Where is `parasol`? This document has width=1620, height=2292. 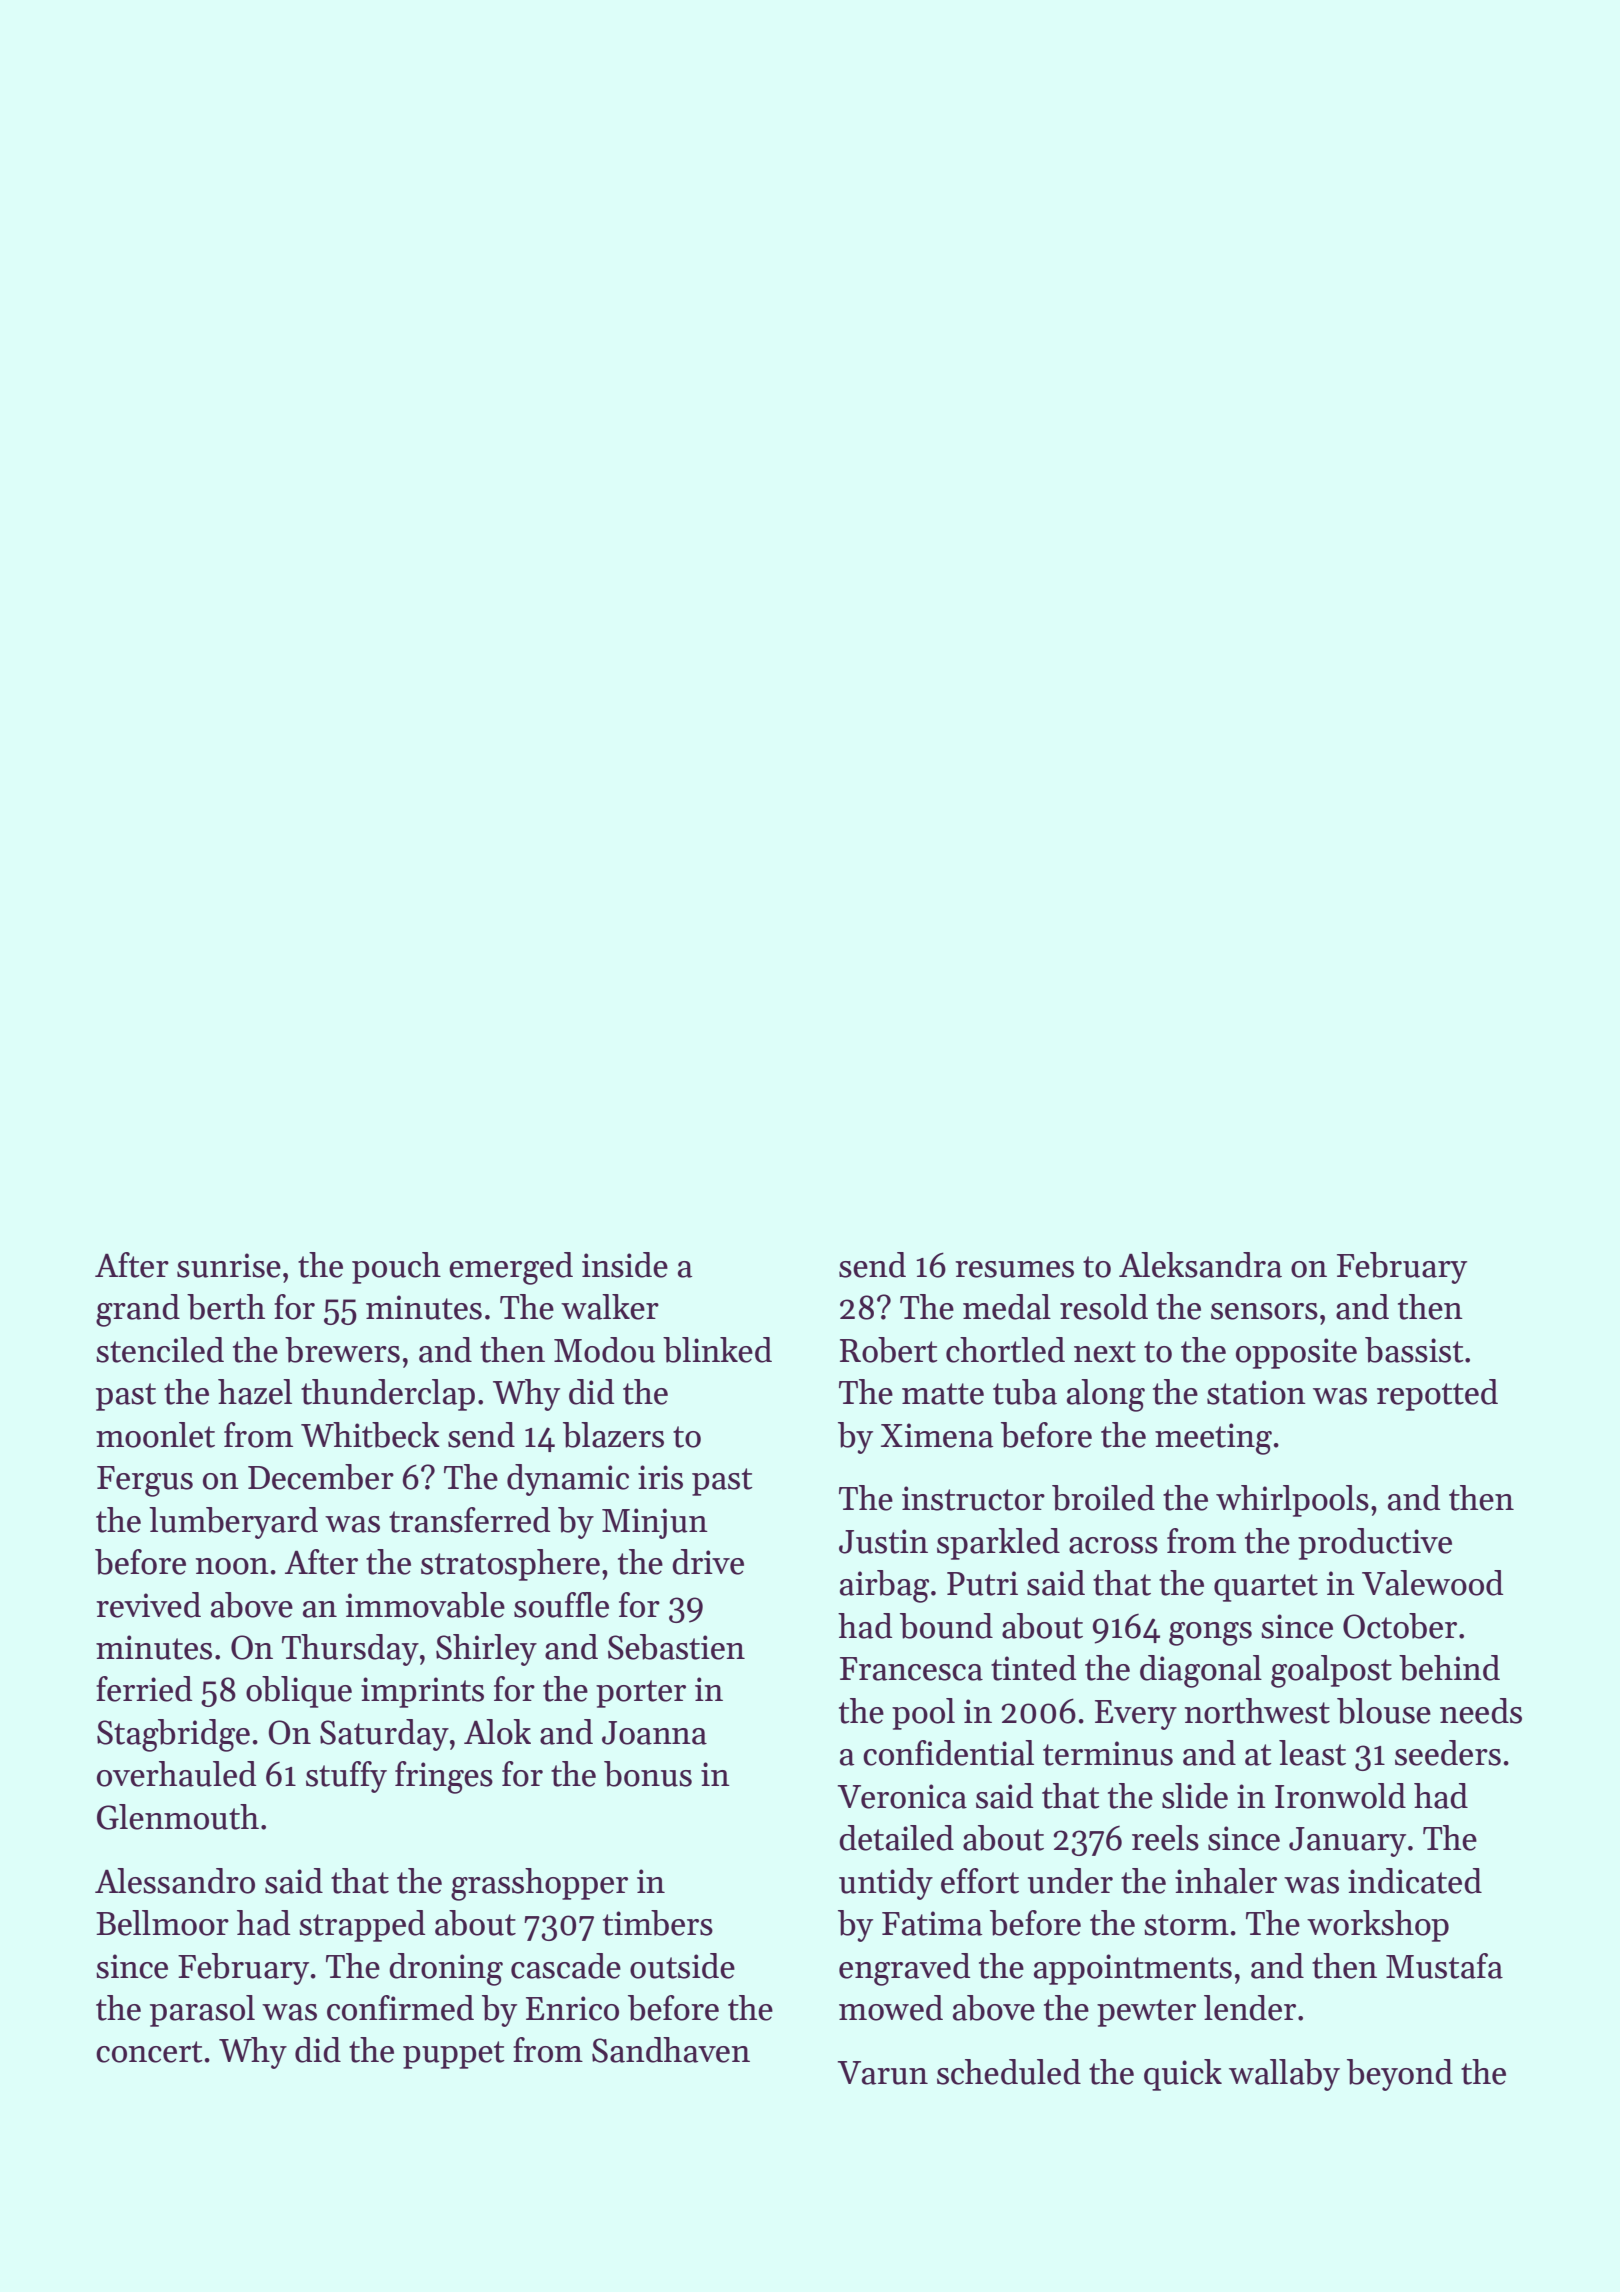 parasol is located at coordinates (202, 2011).
